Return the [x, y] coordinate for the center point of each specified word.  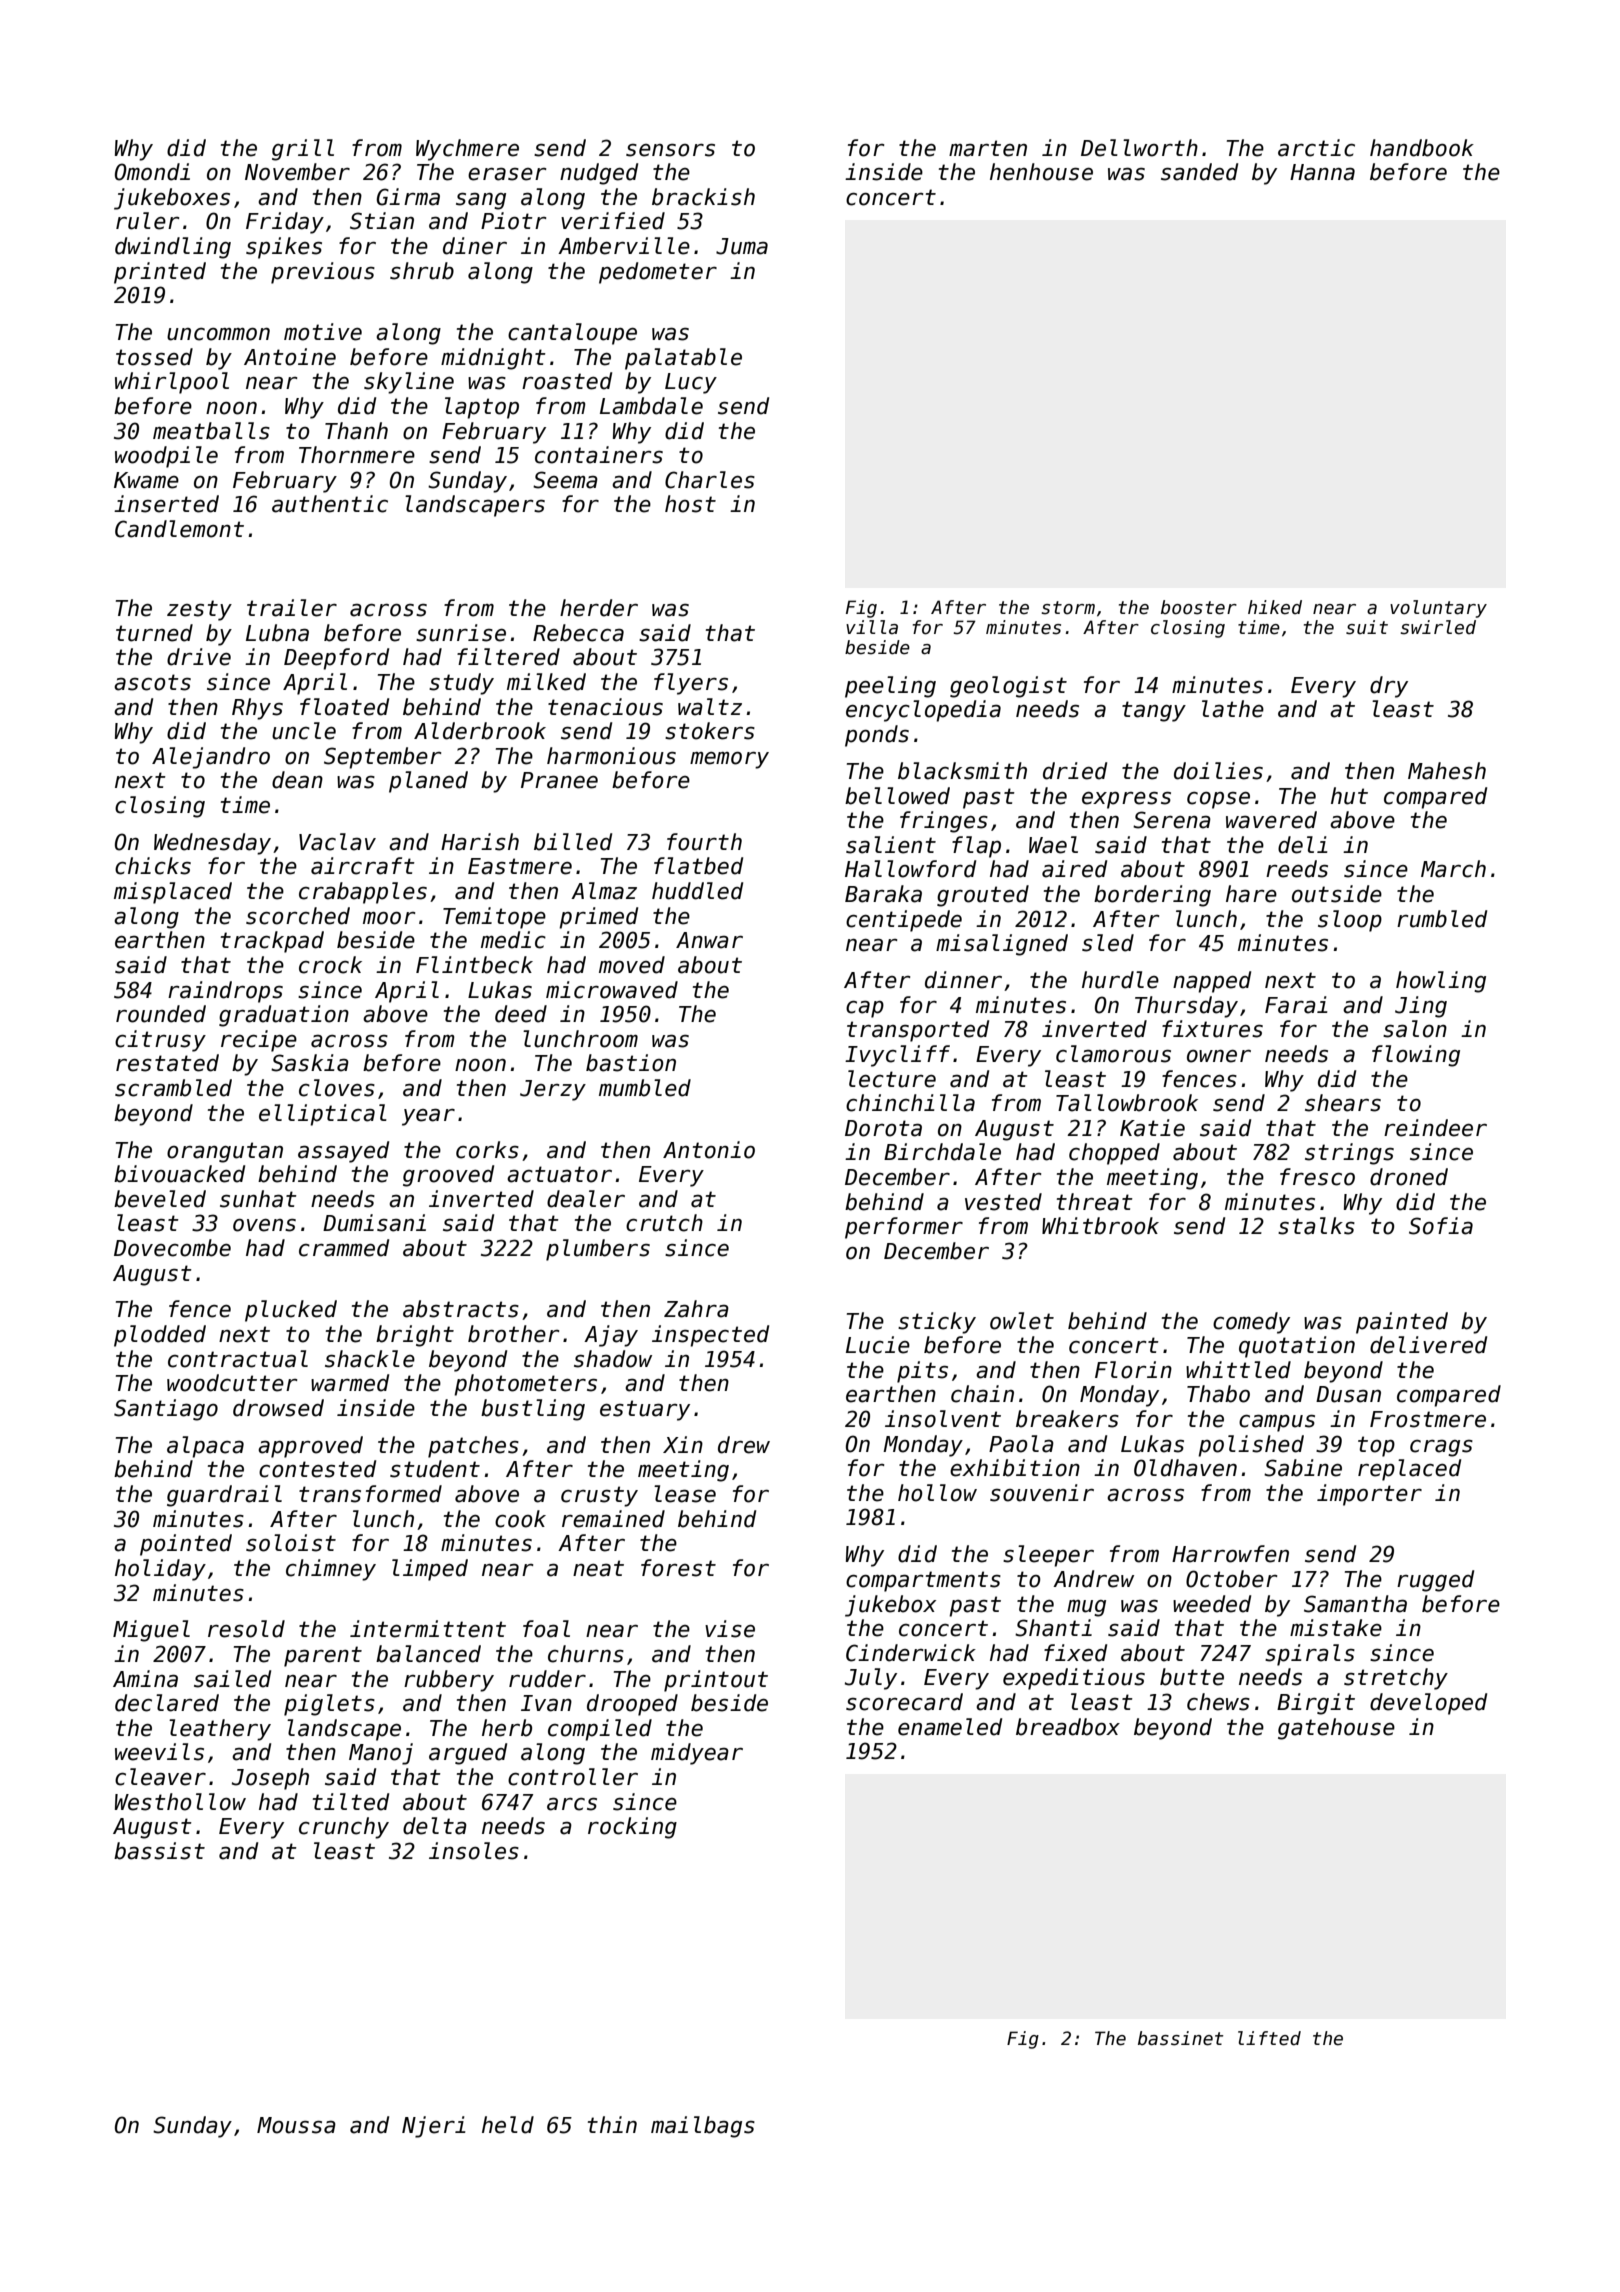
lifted [1269, 2038]
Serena [1172, 820]
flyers [691, 684]
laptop [482, 408]
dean [297, 780]
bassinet [1180, 2038]
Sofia [1441, 1226]
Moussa [296, 2125]
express [1126, 800]
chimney [331, 1570]
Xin [683, 1444]
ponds [877, 736]
